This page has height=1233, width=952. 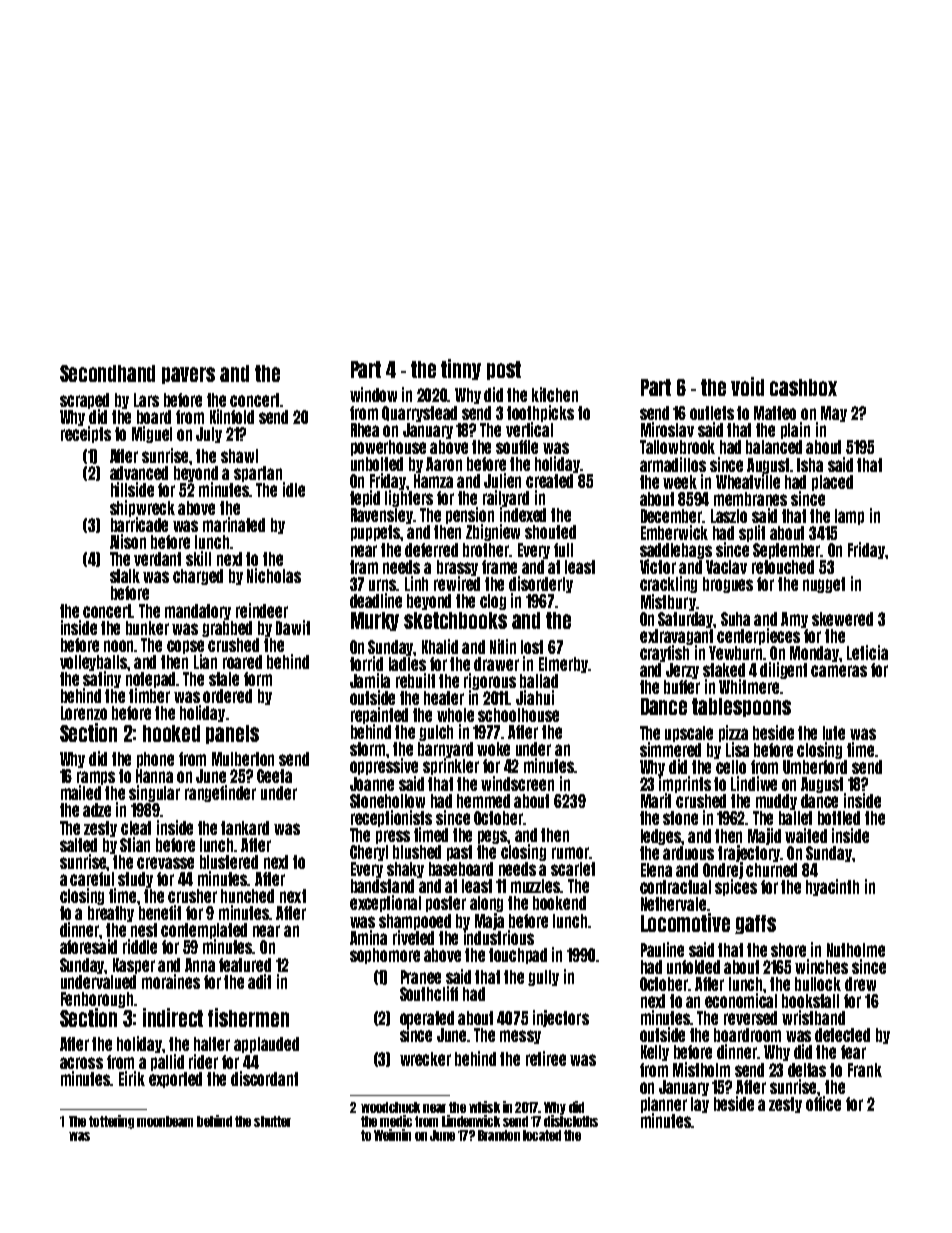 I want to click on pizza, so click(x=733, y=733).
